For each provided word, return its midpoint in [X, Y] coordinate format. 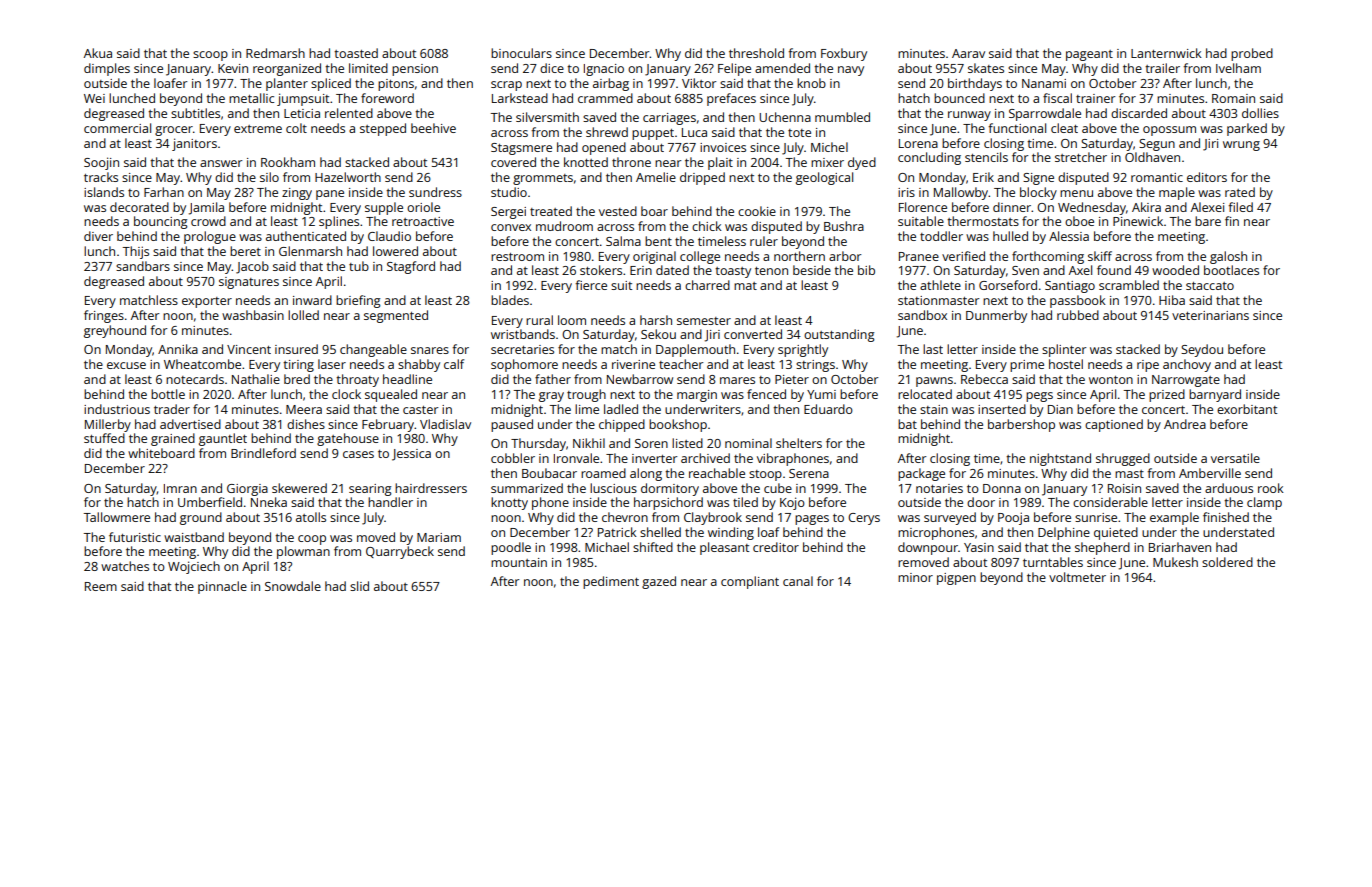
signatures [249, 283]
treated [551, 211]
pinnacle [222, 587]
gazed [659, 582]
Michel [829, 147]
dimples [107, 69]
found [1114, 270]
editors [1207, 177]
